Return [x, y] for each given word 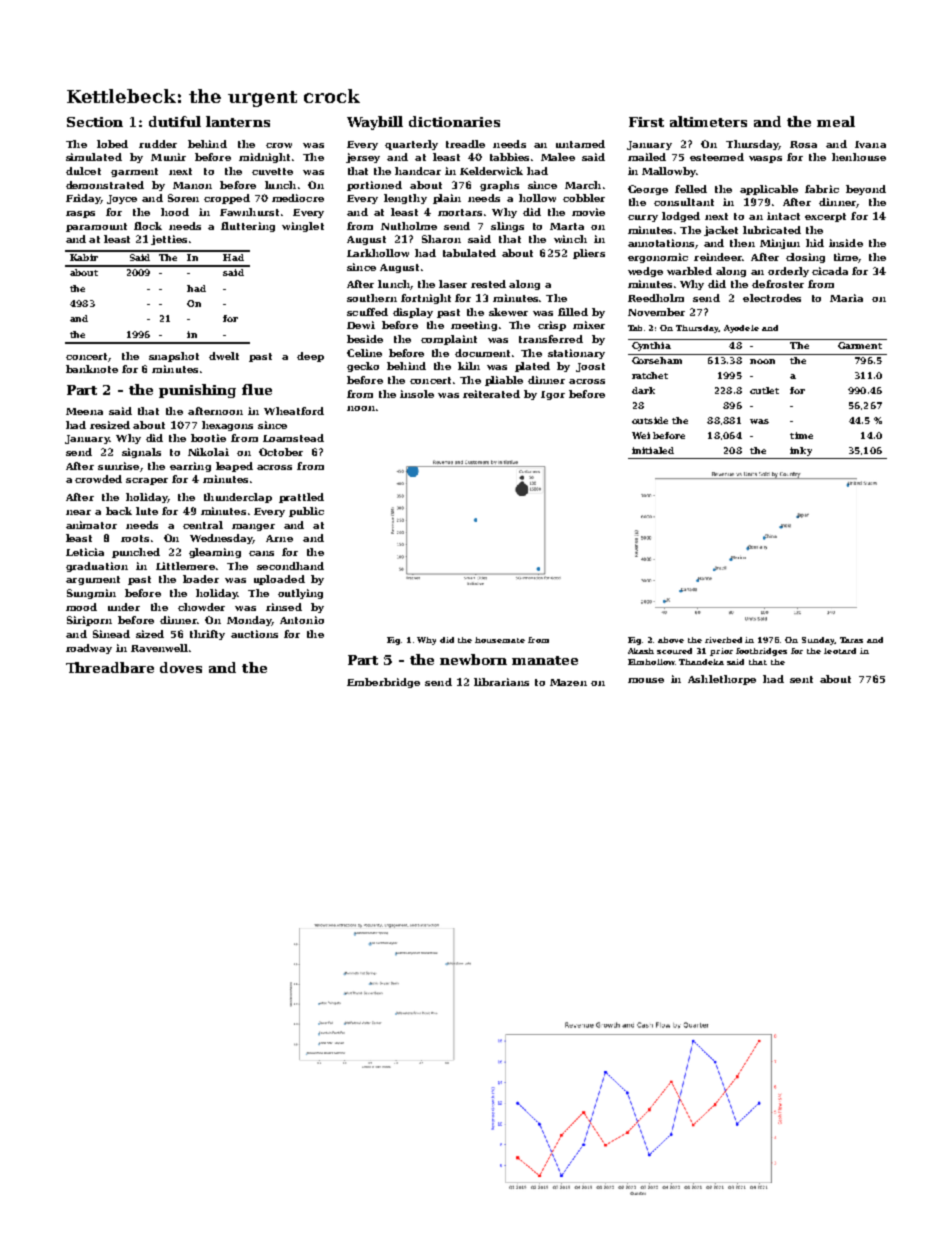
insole [417, 394]
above [671, 640]
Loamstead [293, 438]
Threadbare [110, 667]
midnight [264, 158]
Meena [84, 411]
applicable [769, 190]
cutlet [764, 390]
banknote [92, 369]
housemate [500, 640]
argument [93, 580]
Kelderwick [491, 171]
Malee [558, 157]
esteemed [717, 157]
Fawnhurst [249, 212]
